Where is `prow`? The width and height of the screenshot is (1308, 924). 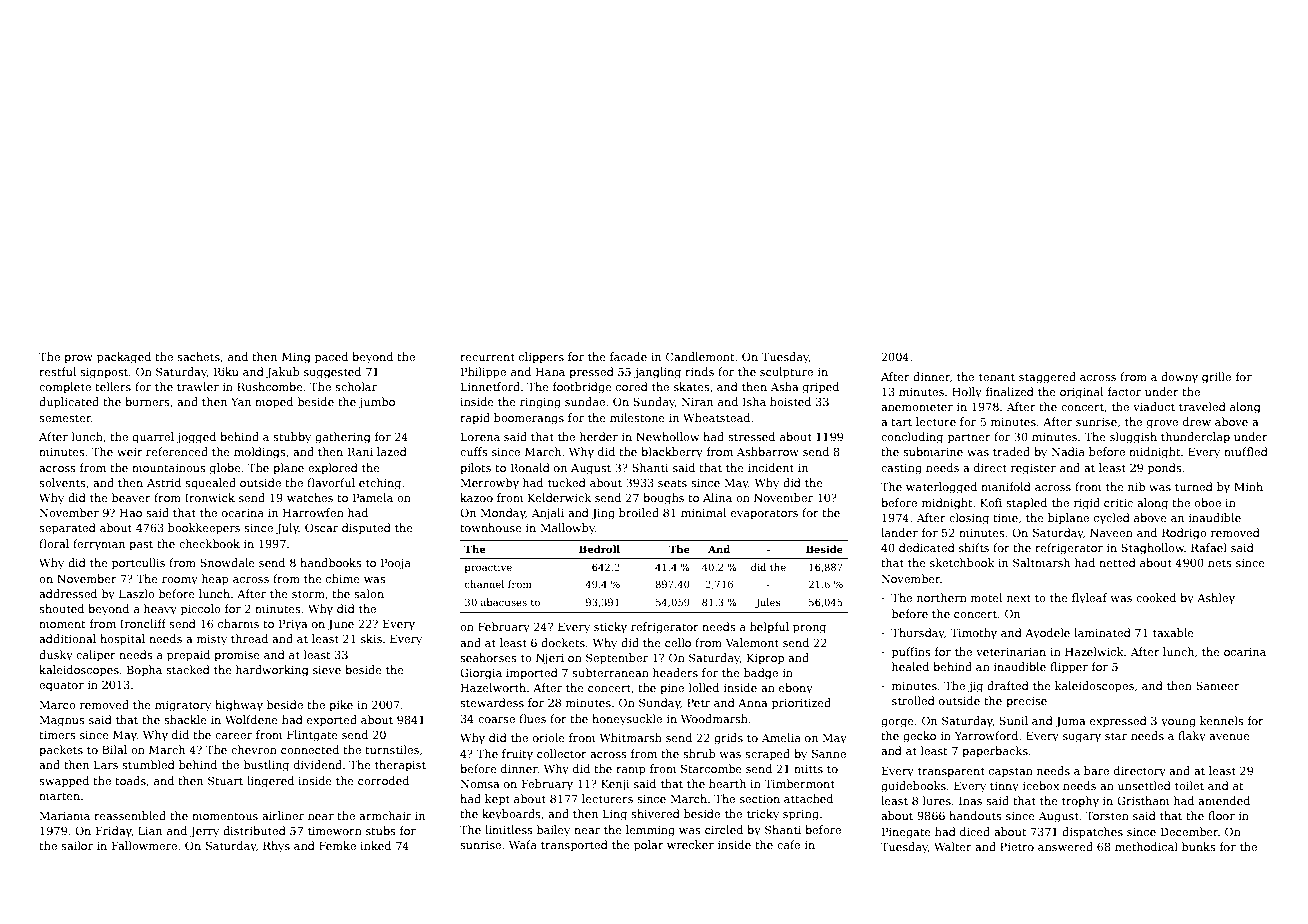
prow is located at coordinates (78, 359).
